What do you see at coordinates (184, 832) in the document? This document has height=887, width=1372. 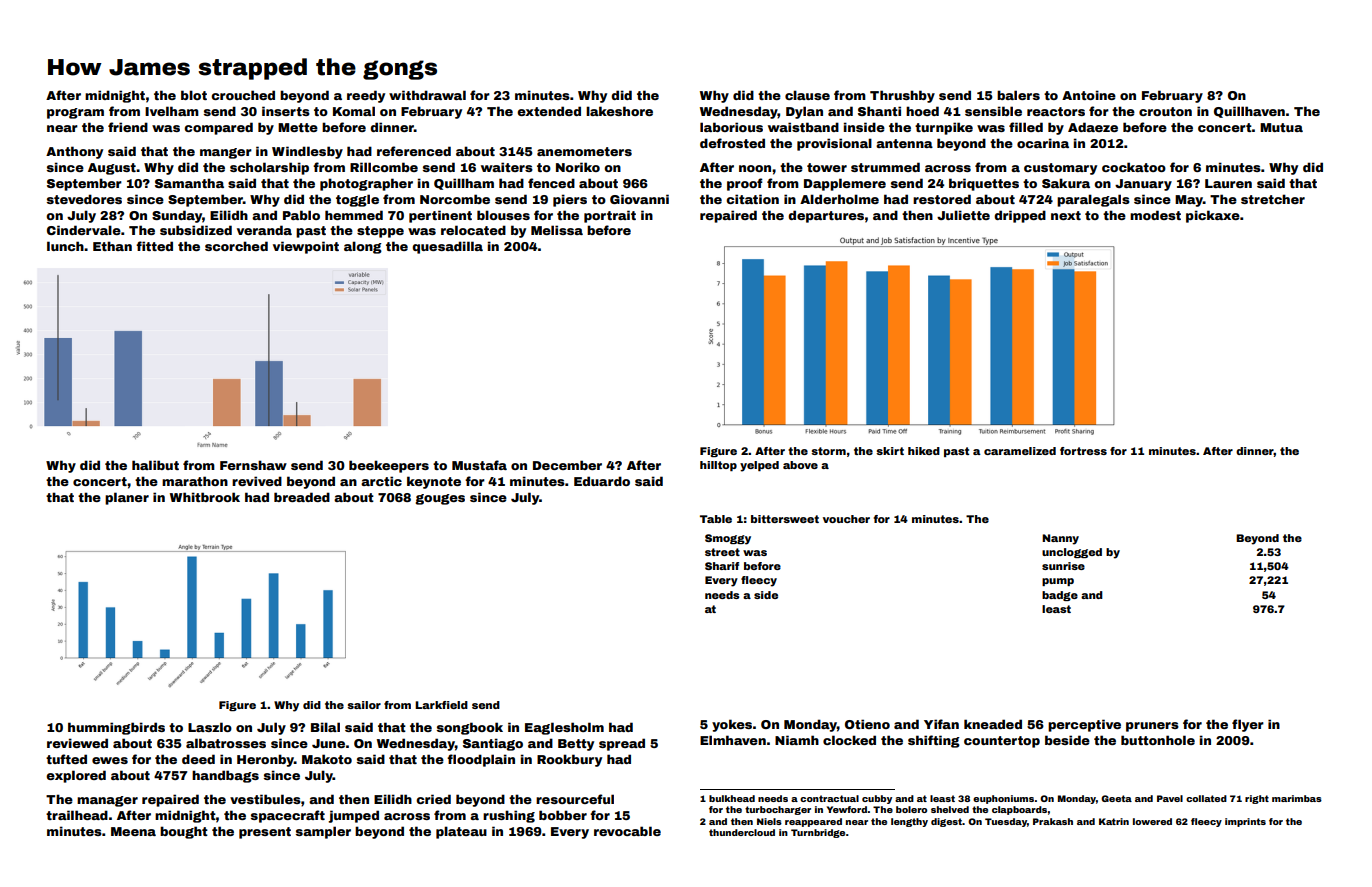 I see `bought` at bounding box center [184, 832].
